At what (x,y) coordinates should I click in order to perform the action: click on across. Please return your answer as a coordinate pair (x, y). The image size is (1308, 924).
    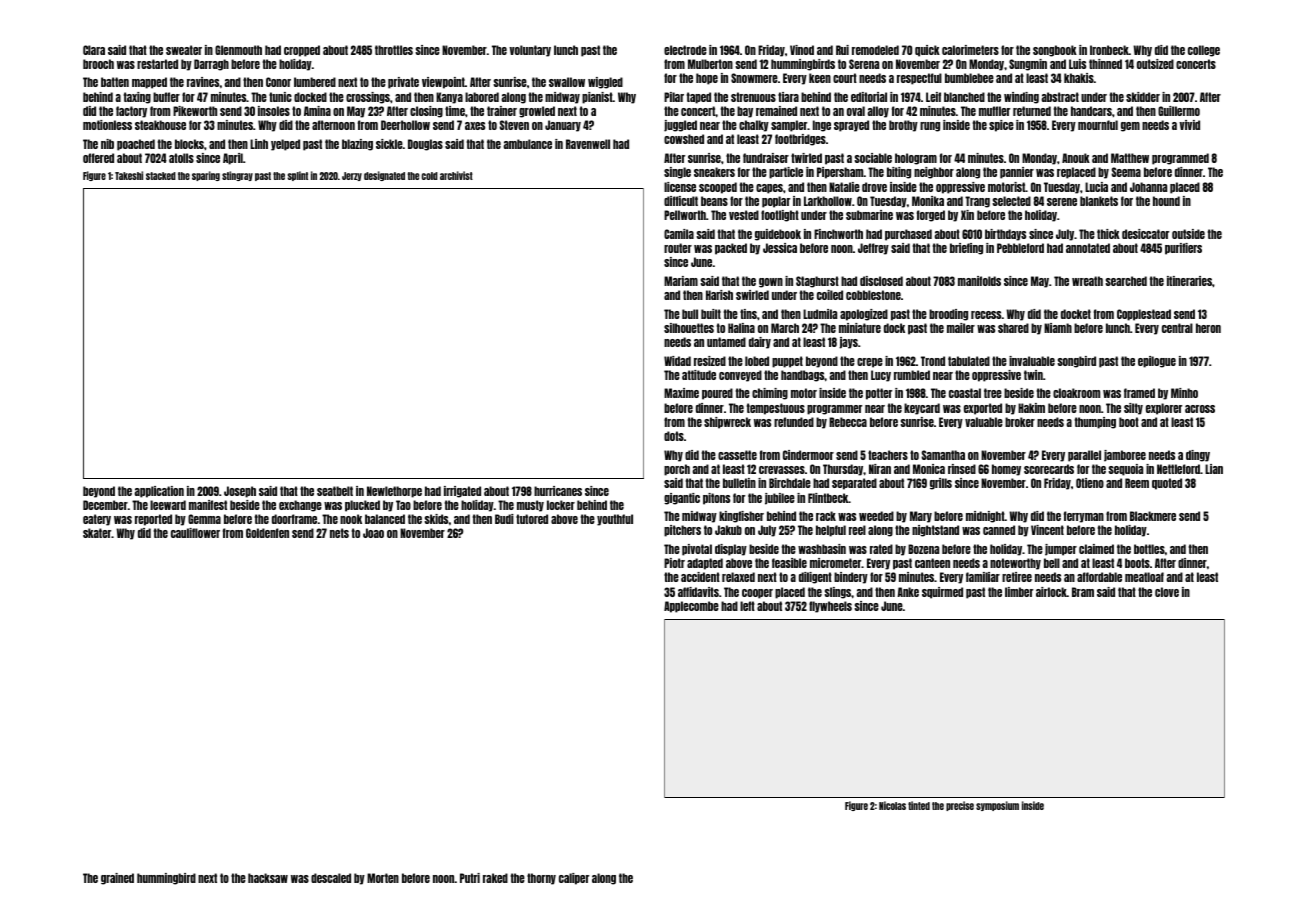
    Looking at the image, I should click on (1200, 409).
